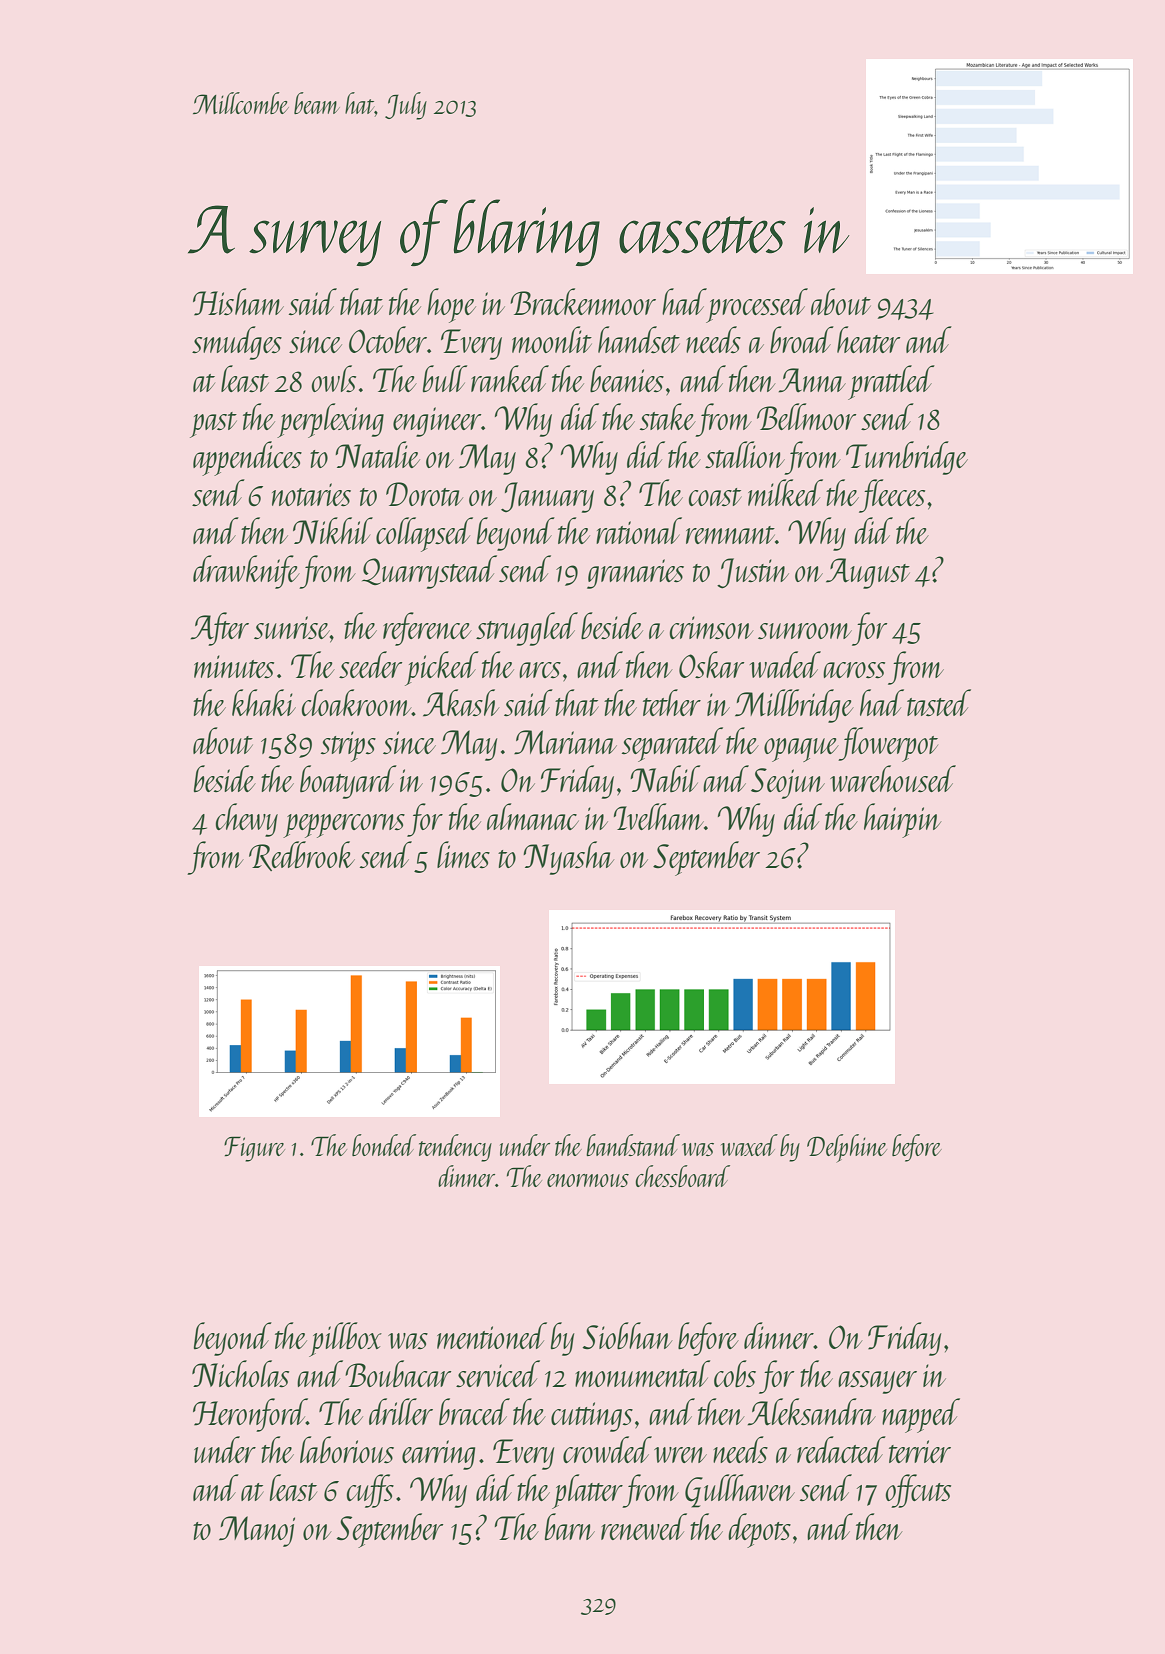 This screenshot has width=1165, height=1654. What do you see at coordinates (644, 1526) in the screenshot?
I see `renewed` at bounding box center [644, 1526].
